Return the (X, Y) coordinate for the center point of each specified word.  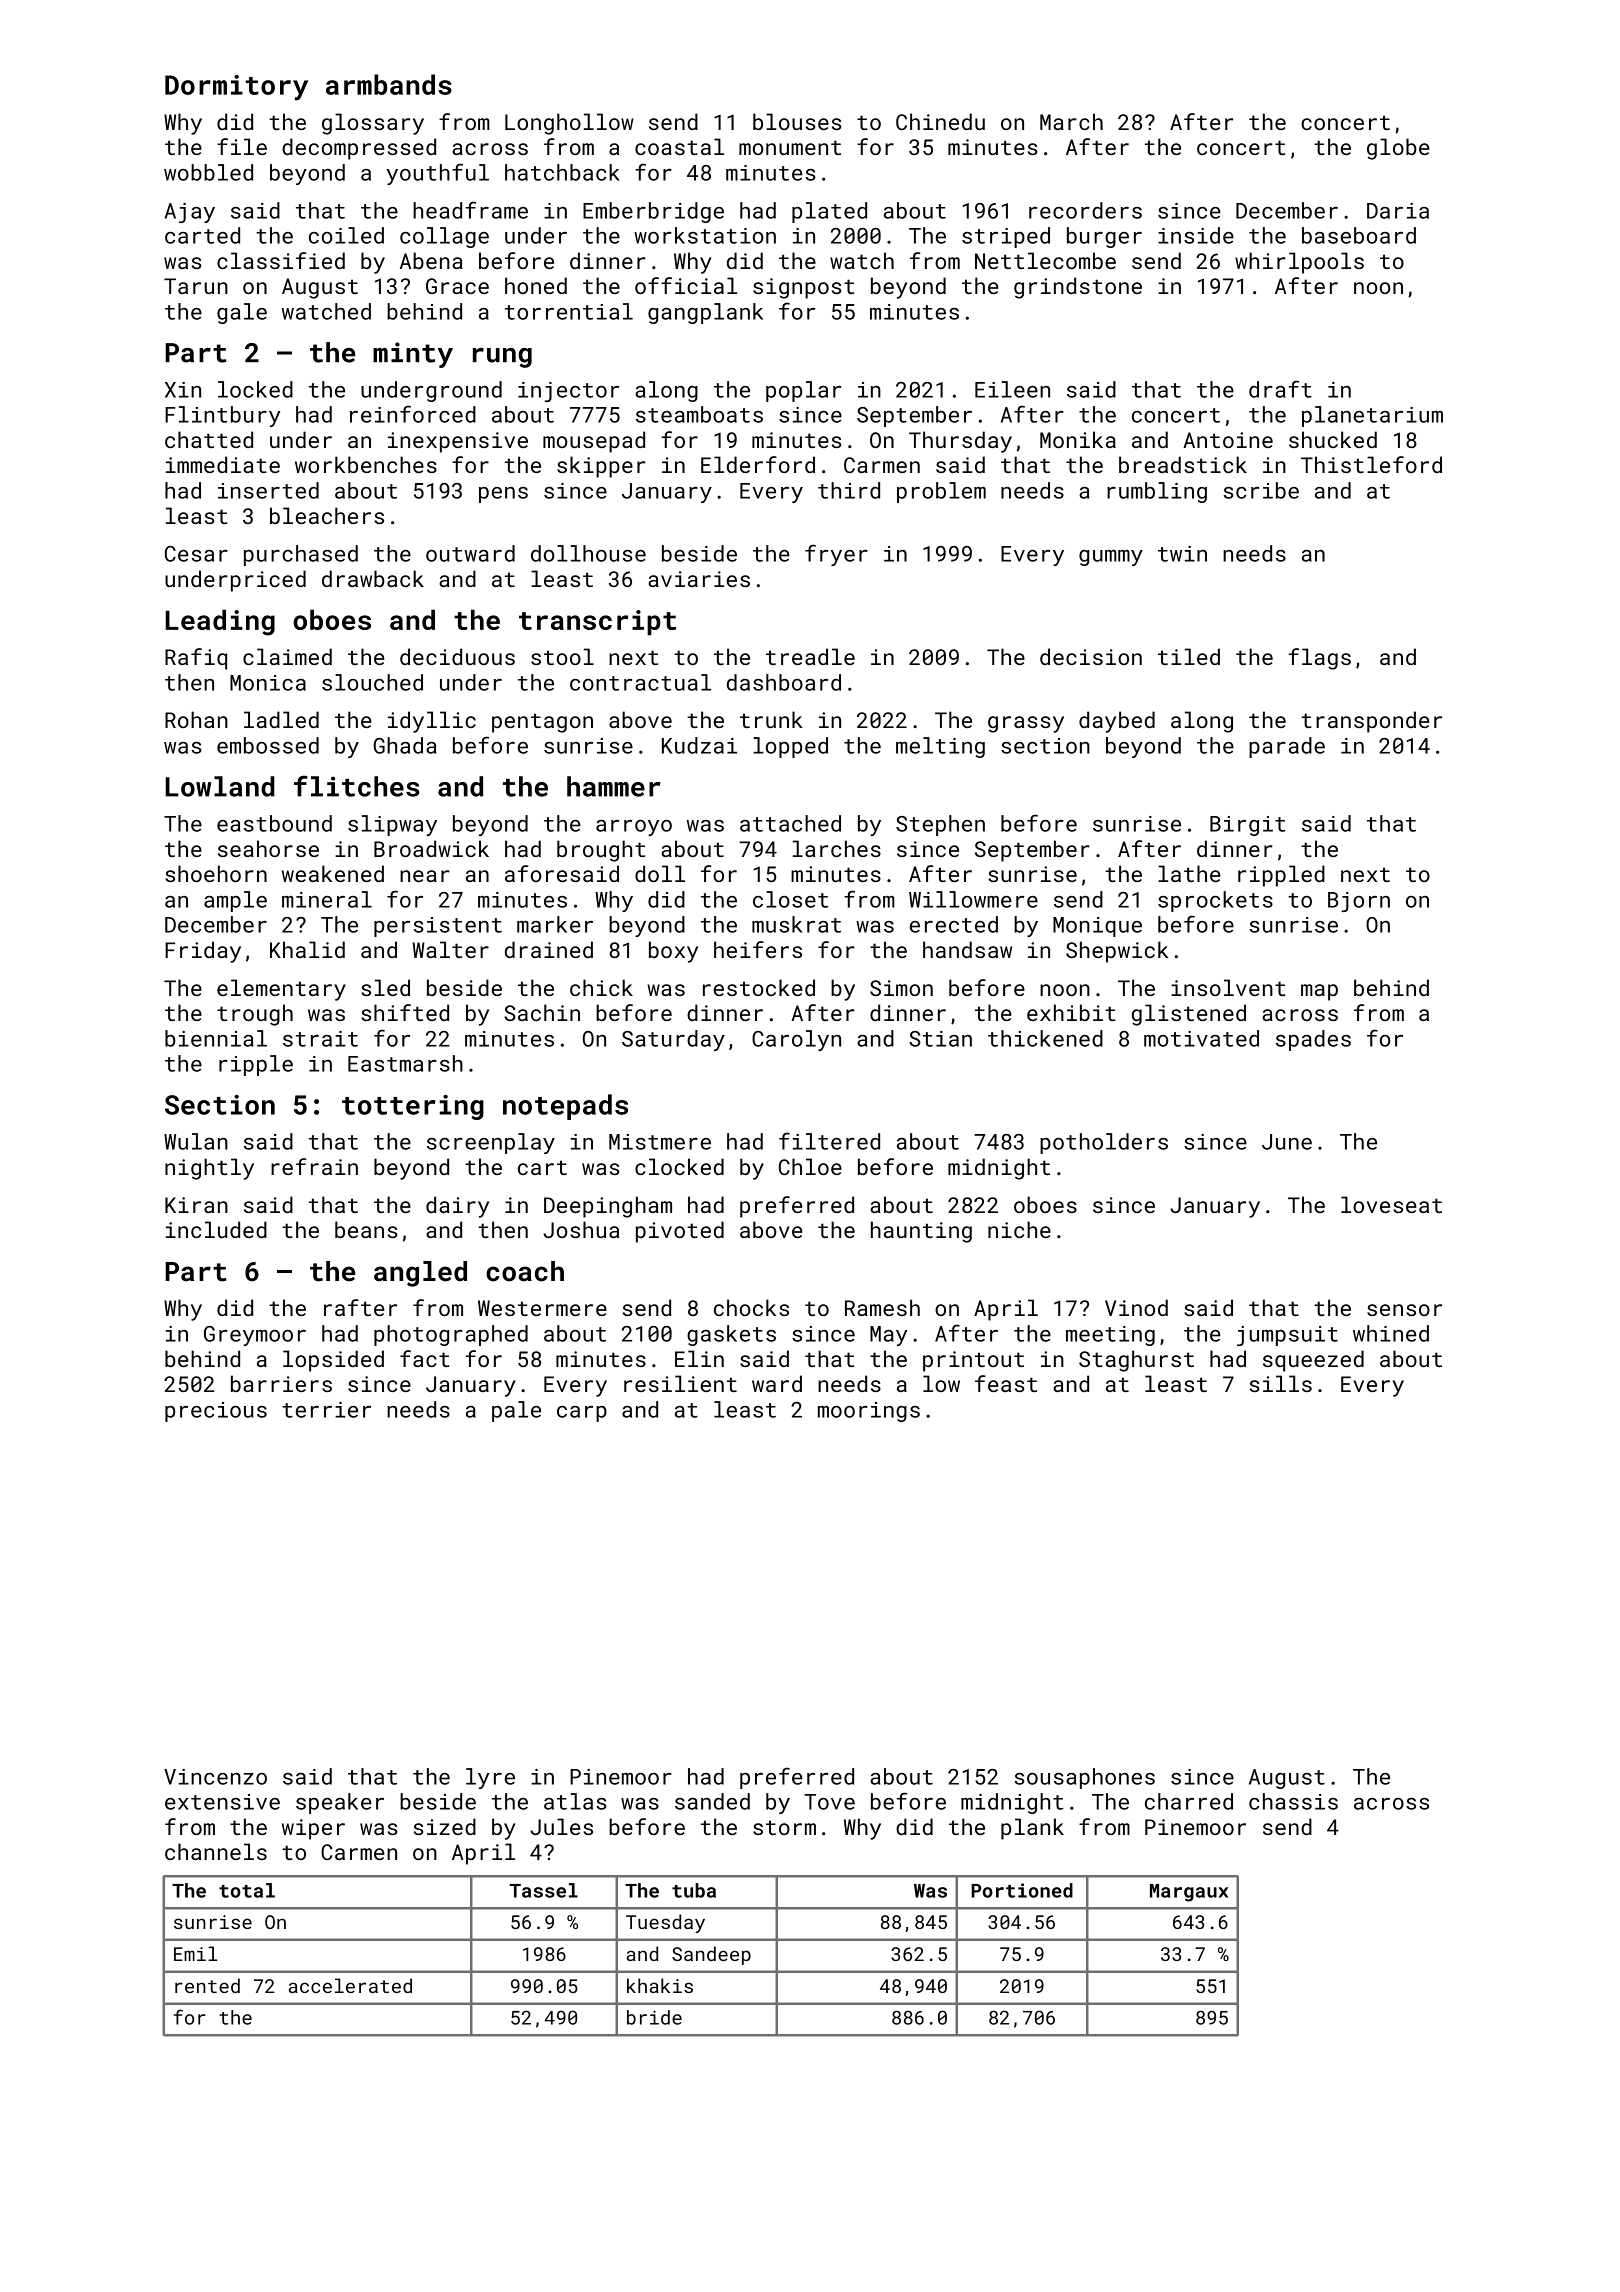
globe (1398, 149)
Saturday (673, 1040)
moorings (869, 1412)
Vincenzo (215, 1777)
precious (216, 1412)
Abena (431, 260)
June (1287, 1142)
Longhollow (569, 124)
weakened (333, 873)
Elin (699, 1358)
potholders (1104, 1143)
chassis (1293, 1801)
